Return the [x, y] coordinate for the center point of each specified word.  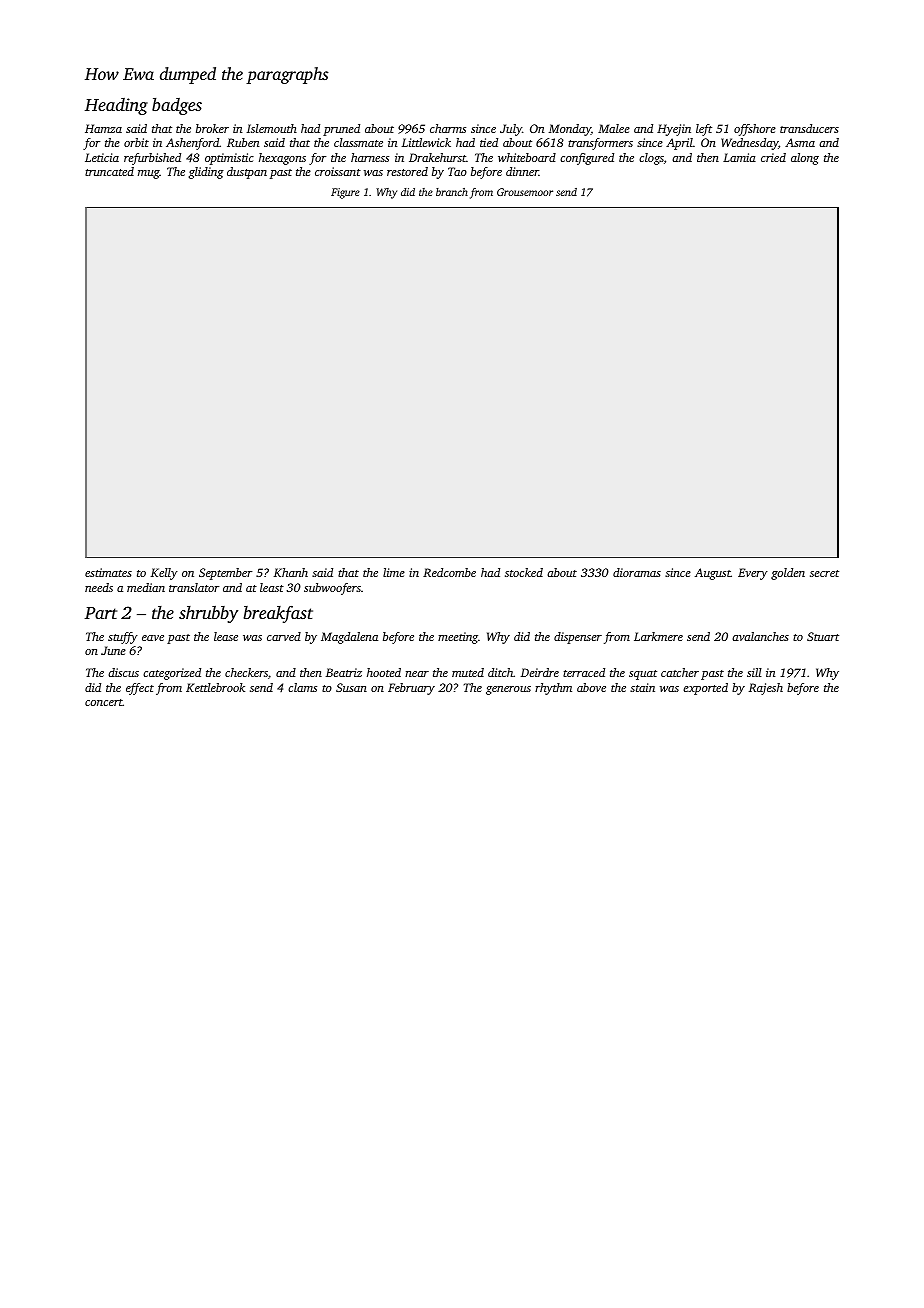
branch [452, 192]
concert [104, 702]
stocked [524, 572]
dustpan [247, 173]
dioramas [637, 572]
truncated [109, 171]
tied [489, 142]
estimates [108, 572]
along [805, 159]
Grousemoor [525, 192]
